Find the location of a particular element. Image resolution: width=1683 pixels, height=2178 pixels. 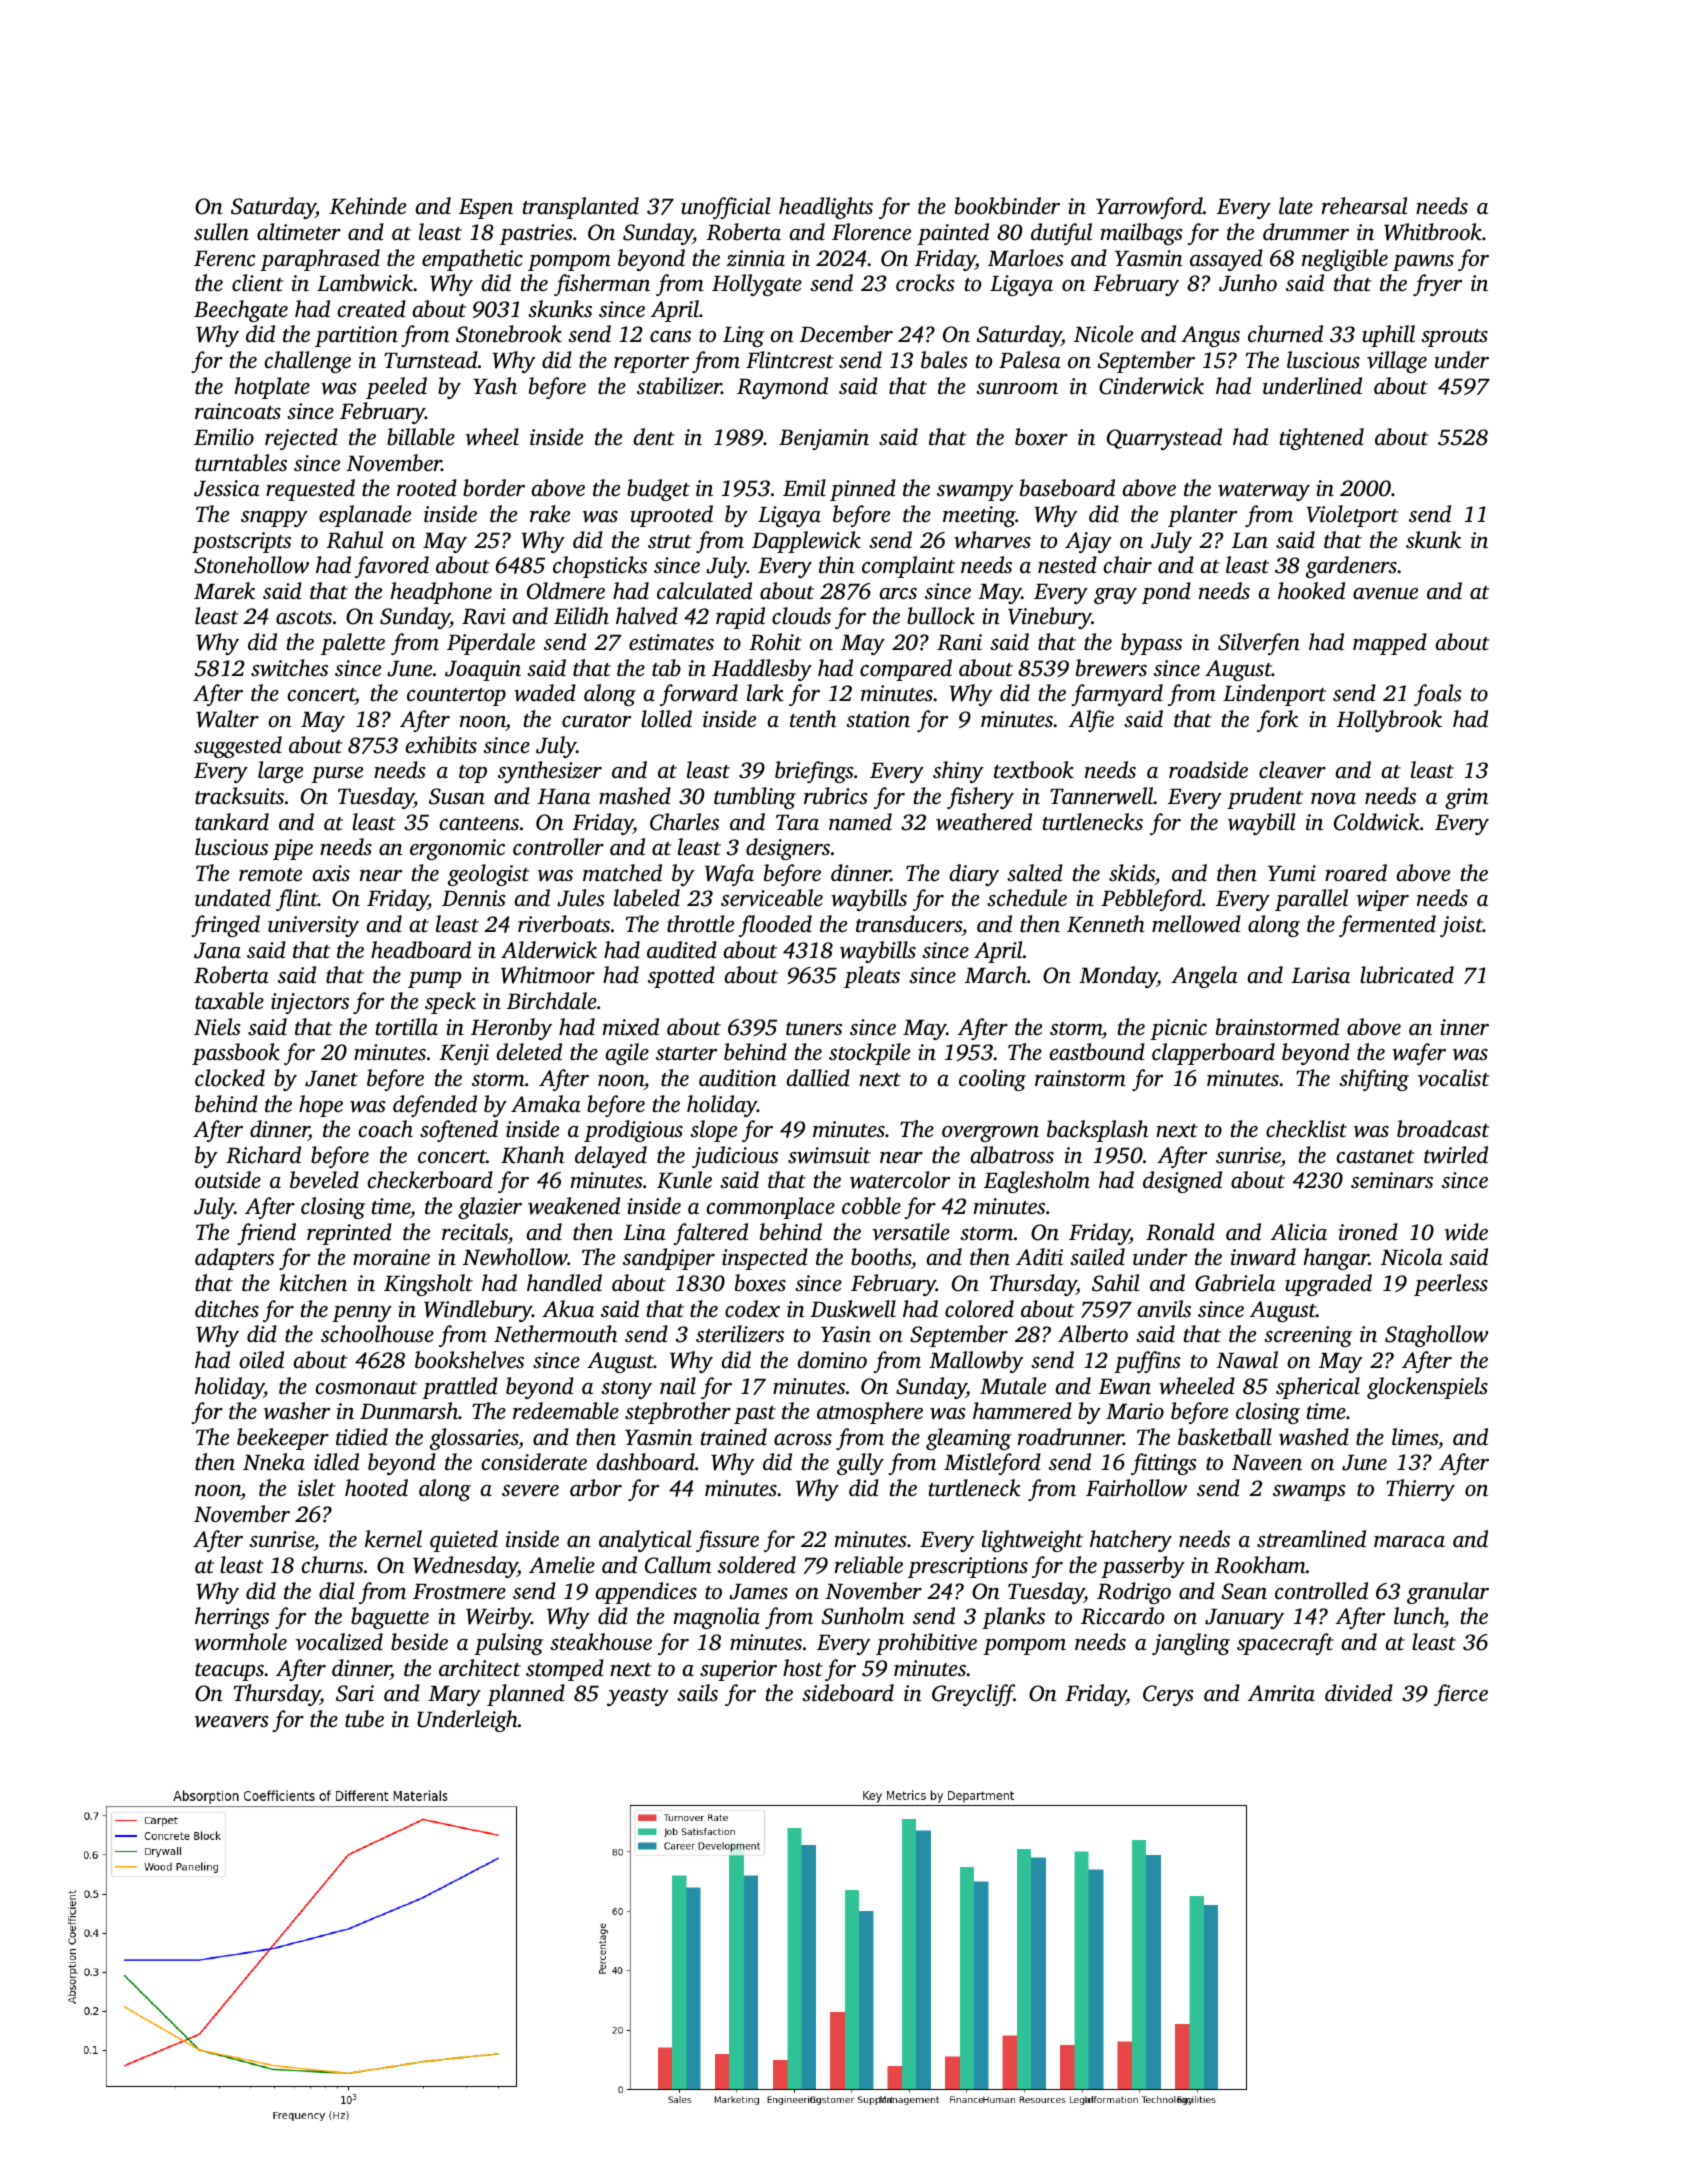

budget is located at coordinates (658, 490).
